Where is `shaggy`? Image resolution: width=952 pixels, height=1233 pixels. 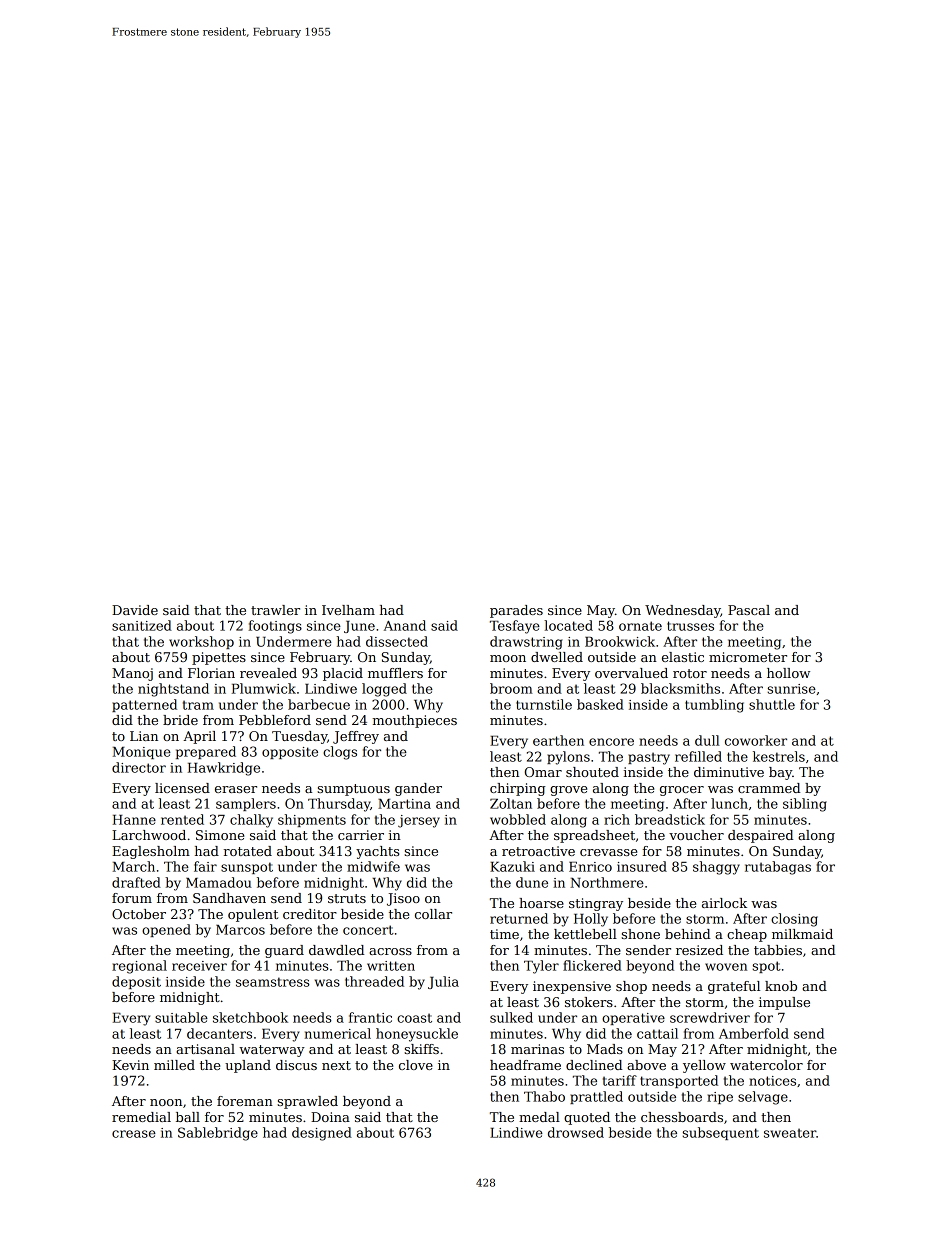 shaggy is located at coordinates (716, 868).
